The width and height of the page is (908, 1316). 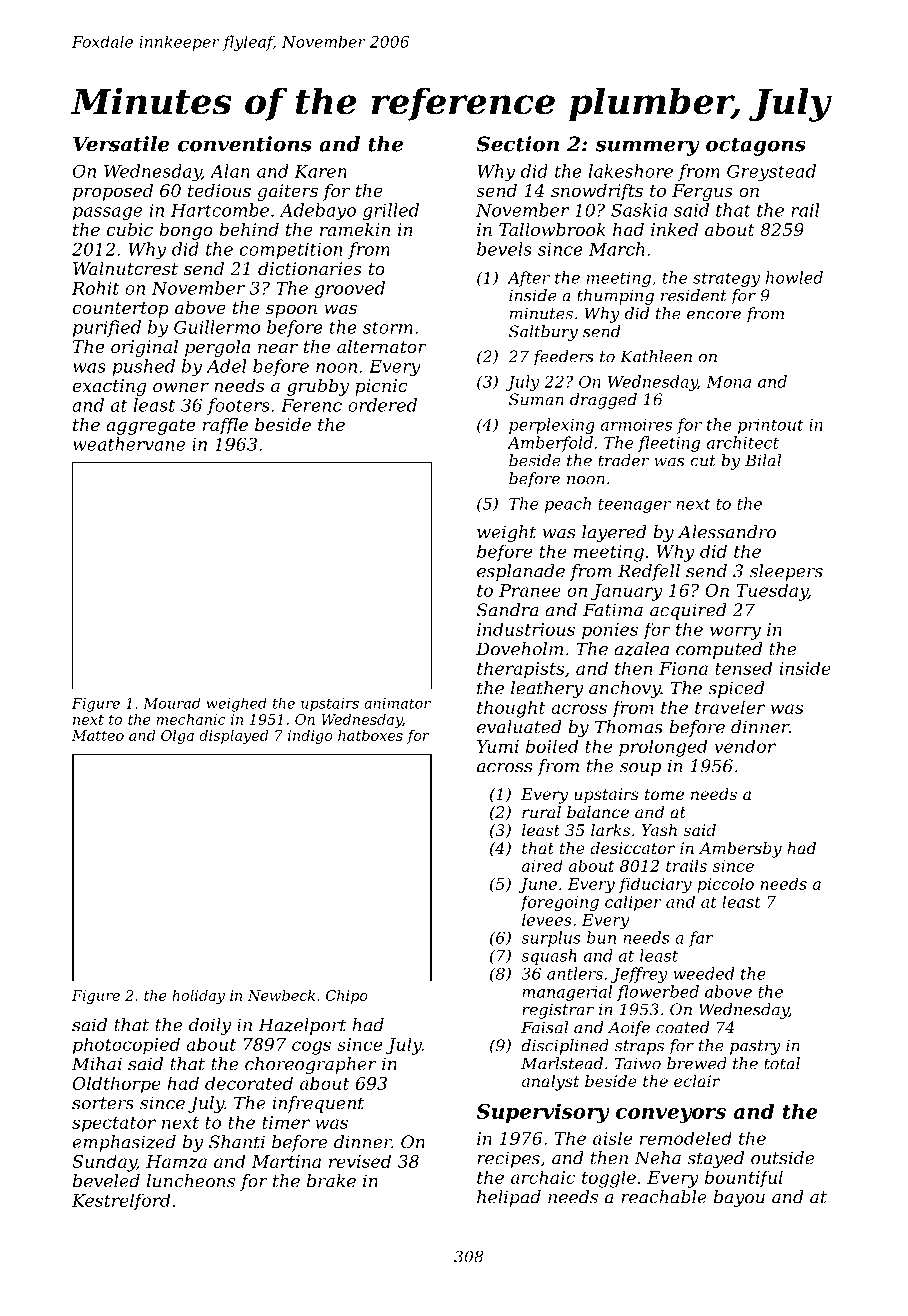 I want to click on octagons, so click(x=756, y=146).
